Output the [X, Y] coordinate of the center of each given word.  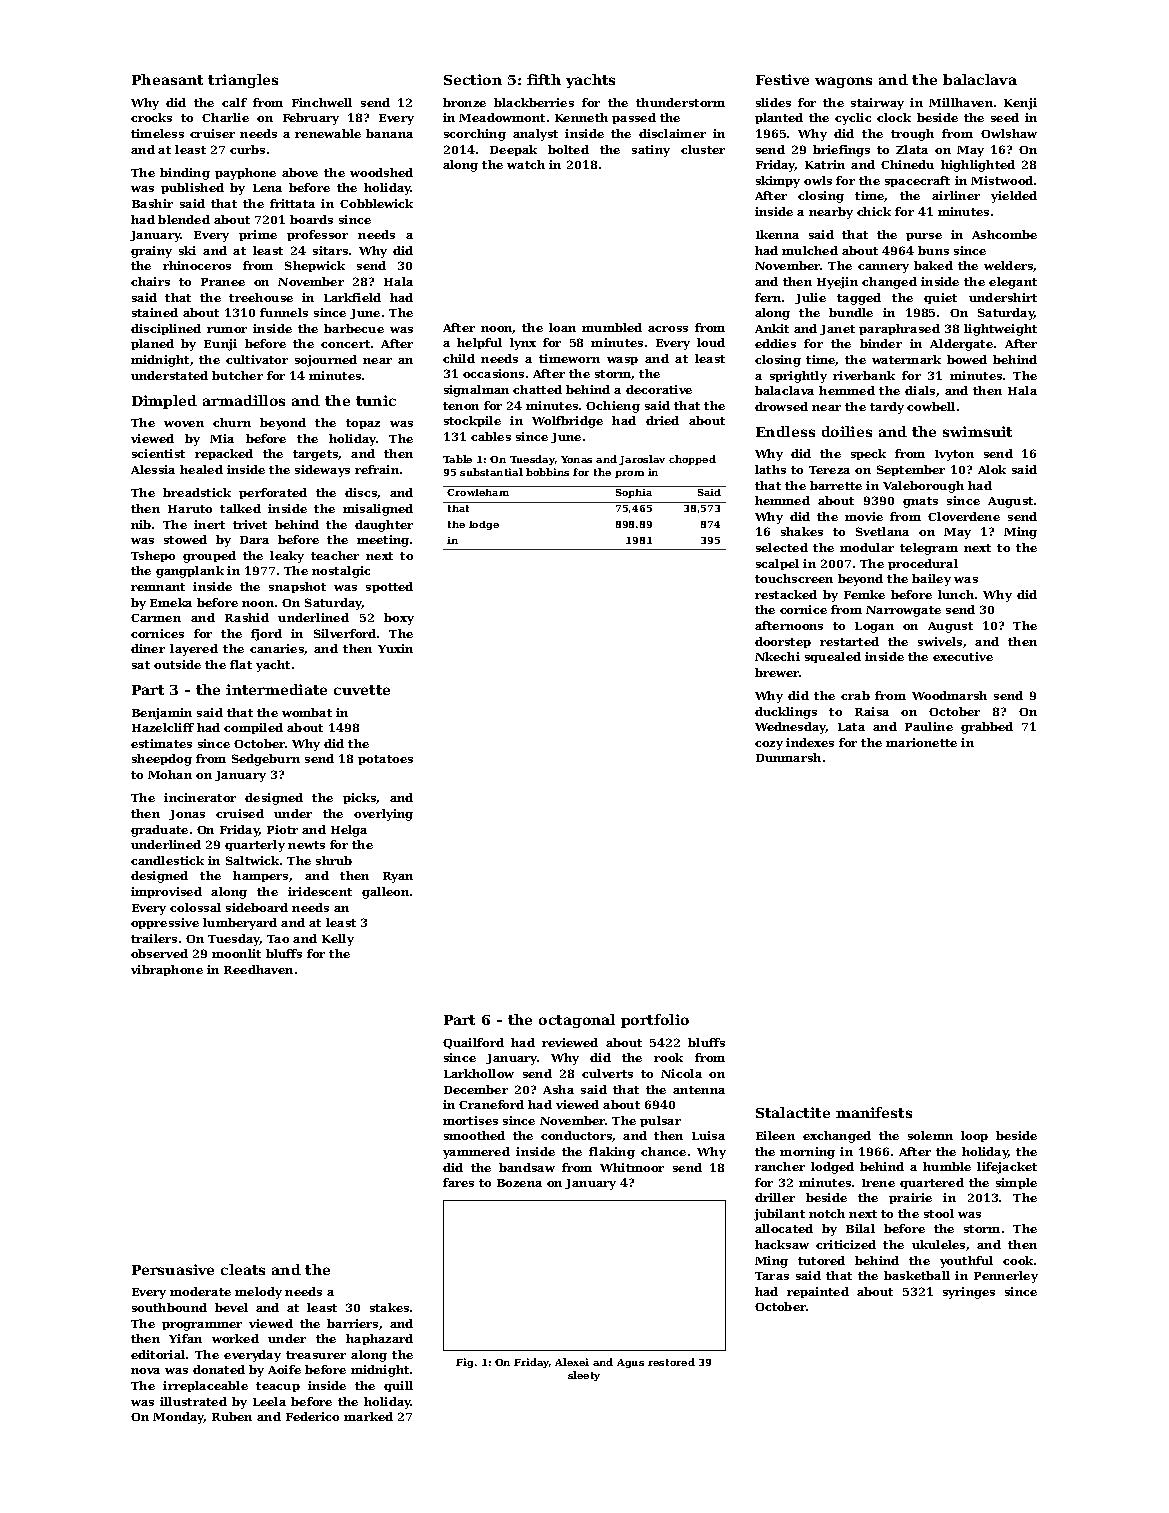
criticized [846, 1244]
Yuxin [395, 648]
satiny [651, 151]
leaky [287, 557]
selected [782, 547]
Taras [772, 1276]
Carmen [156, 618]
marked [368, 1416]
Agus [630, 1363]
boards [311, 219]
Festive [782, 79]
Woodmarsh [949, 695]
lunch [956, 594]
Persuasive [173, 1269]
